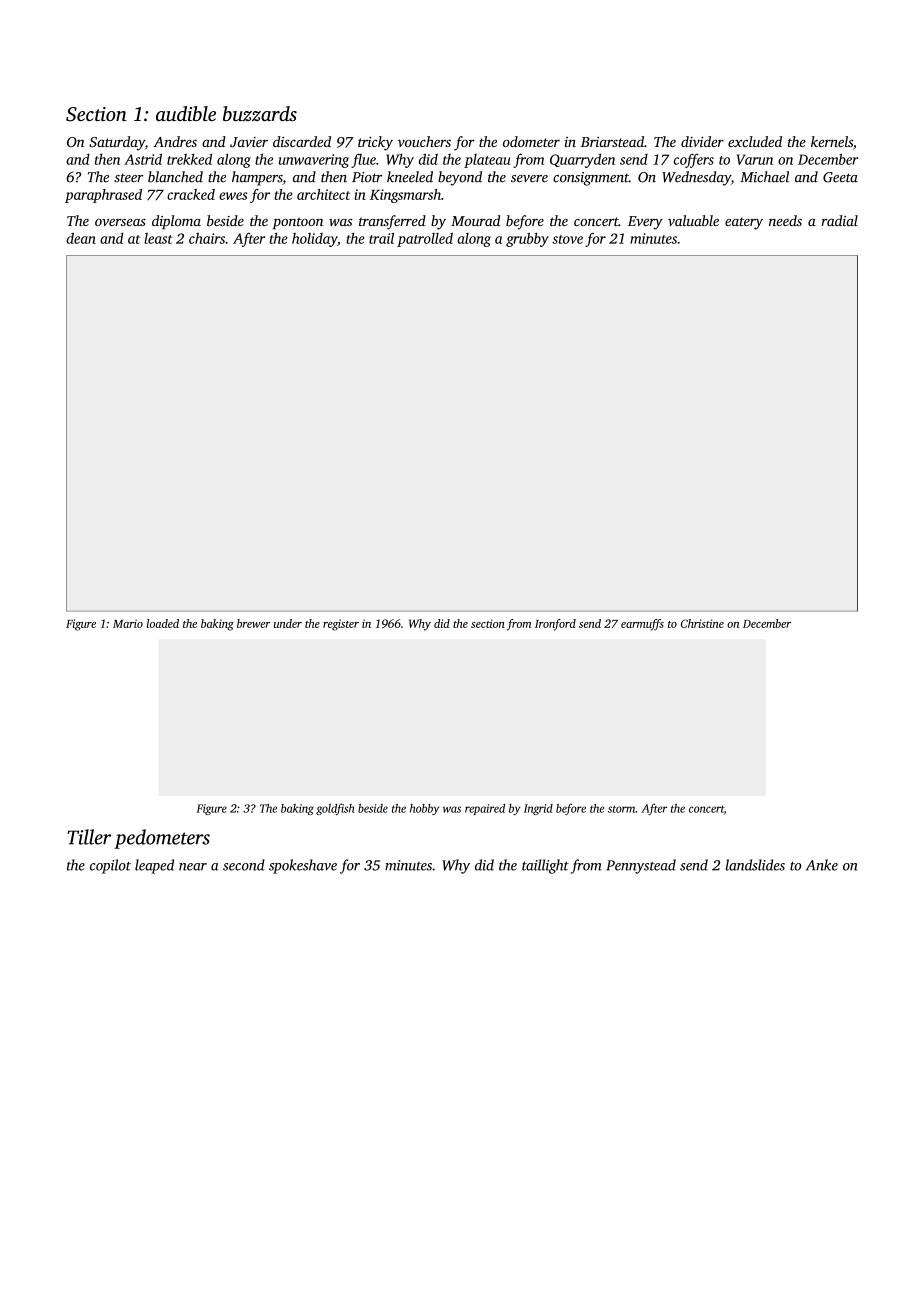  I want to click on dean, so click(81, 238).
